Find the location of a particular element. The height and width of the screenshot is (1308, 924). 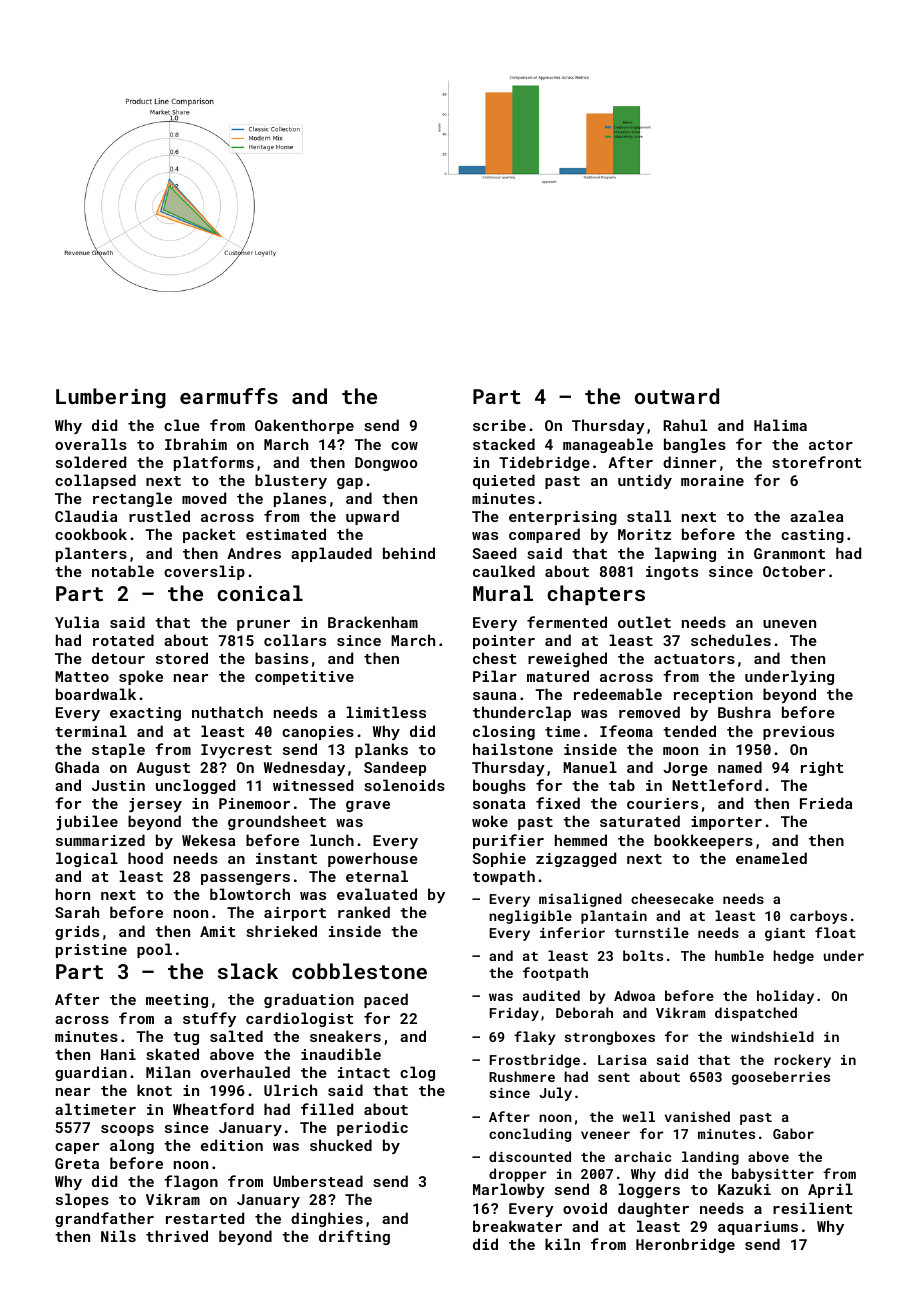

packet is located at coordinates (209, 535).
